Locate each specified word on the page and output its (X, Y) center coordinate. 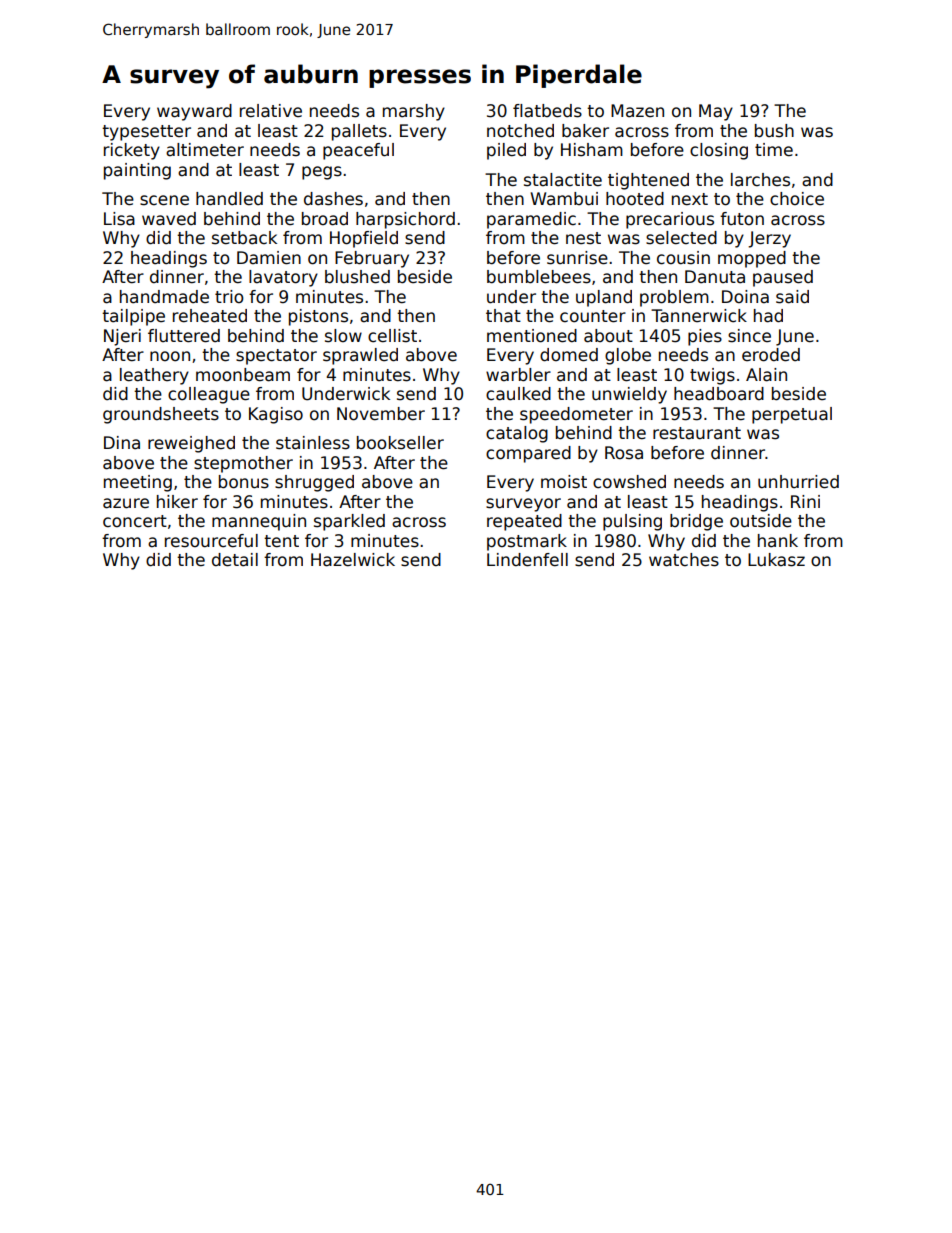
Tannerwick (699, 316)
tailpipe (133, 317)
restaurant (697, 433)
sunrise (577, 258)
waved (169, 219)
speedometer (576, 415)
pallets (359, 132)
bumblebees (539, 277)
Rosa (624, 453)
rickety (132, 151)
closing (719, 151)
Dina (122, 443)
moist (564, 482)
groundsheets (161, 415)
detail (235, 560)
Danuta (715, 277)
